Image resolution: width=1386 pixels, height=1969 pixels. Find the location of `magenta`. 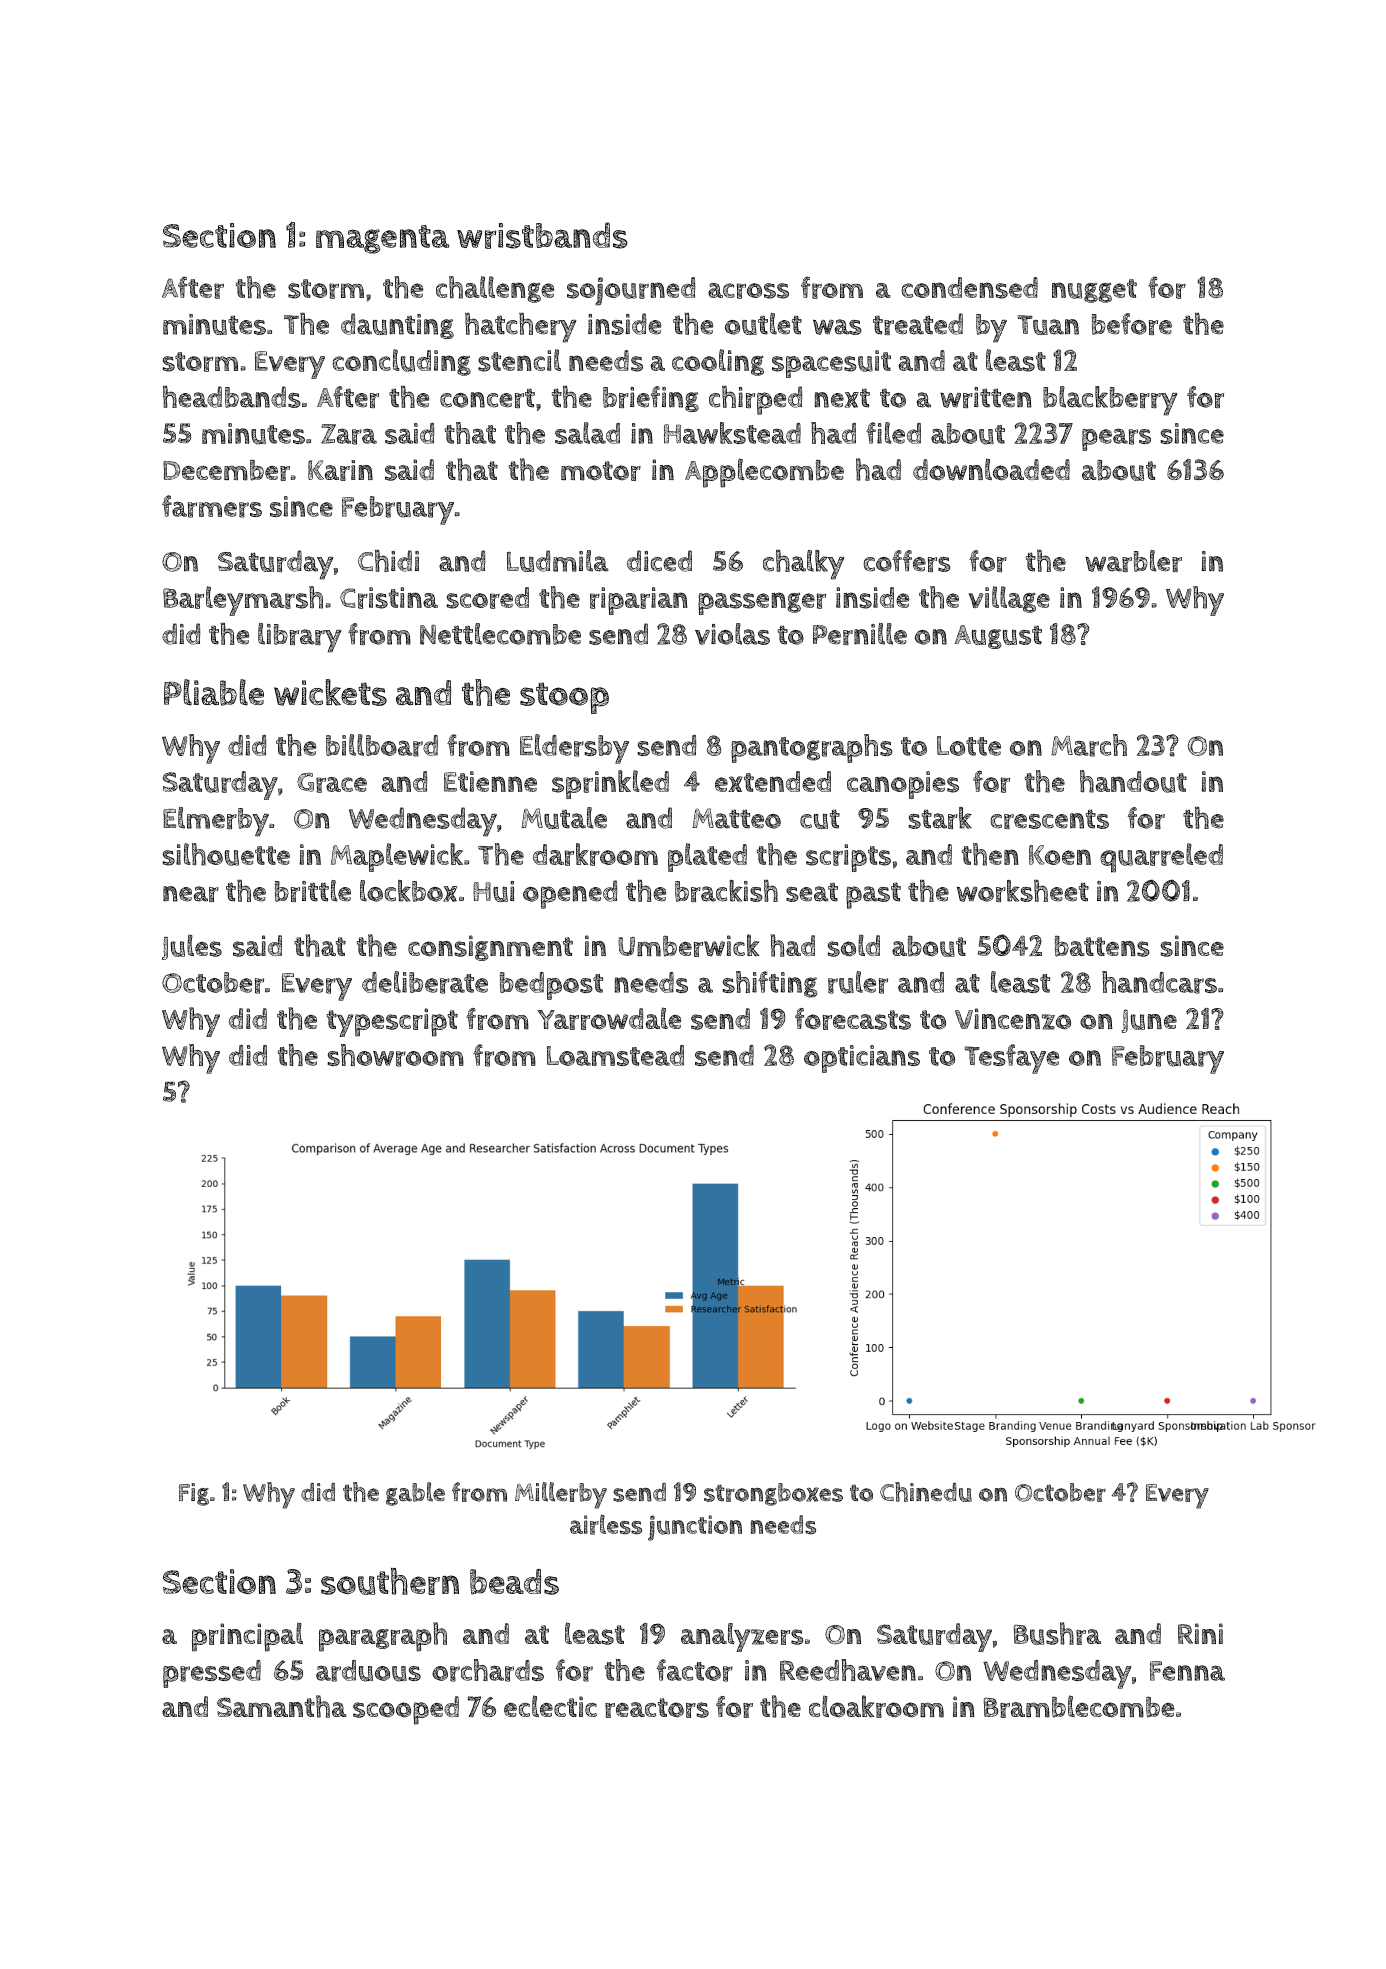

magenta is located at coordinates (382, 239).
